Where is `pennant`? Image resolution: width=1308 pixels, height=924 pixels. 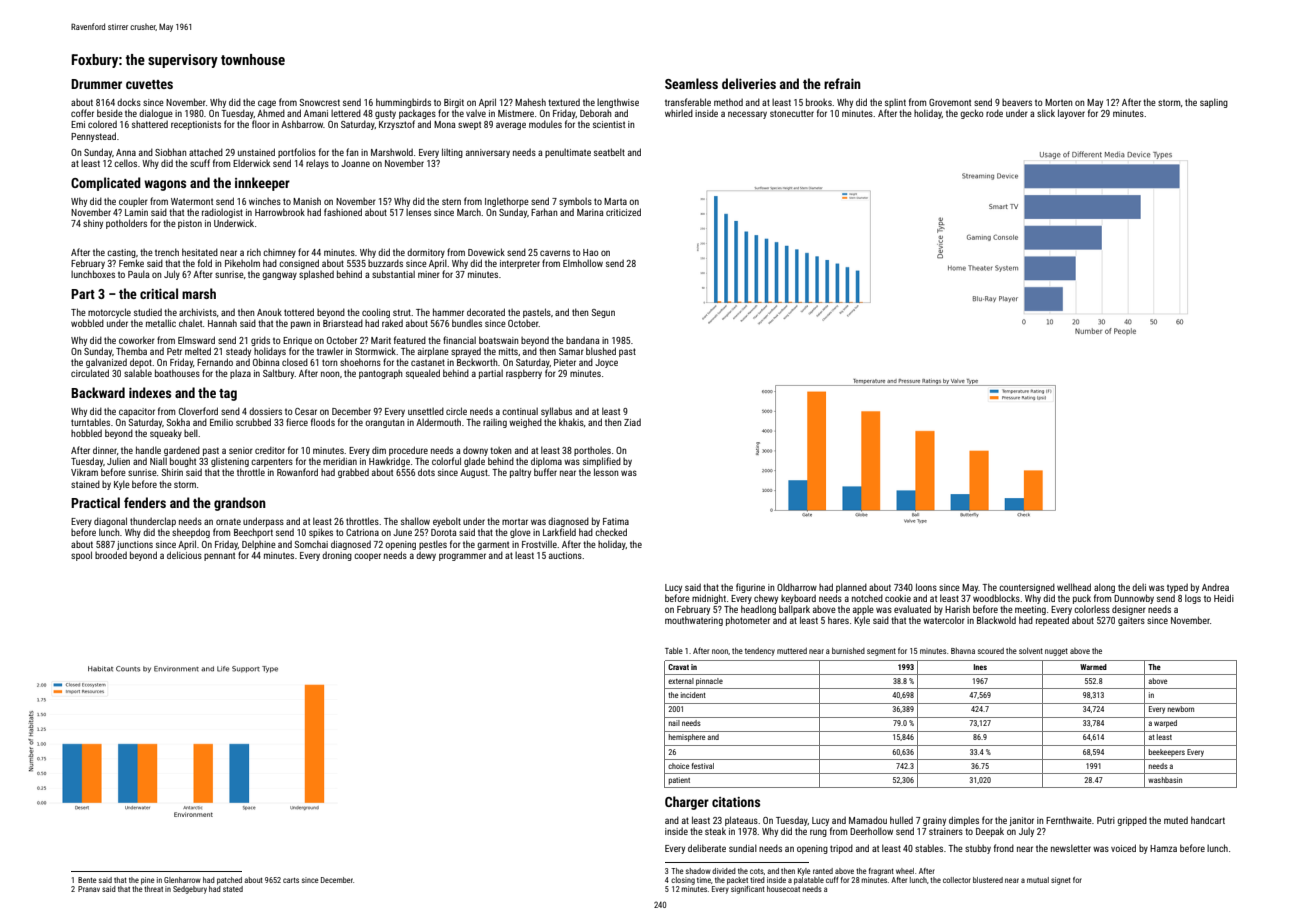
pennant is located at coordinates (219, 557).
